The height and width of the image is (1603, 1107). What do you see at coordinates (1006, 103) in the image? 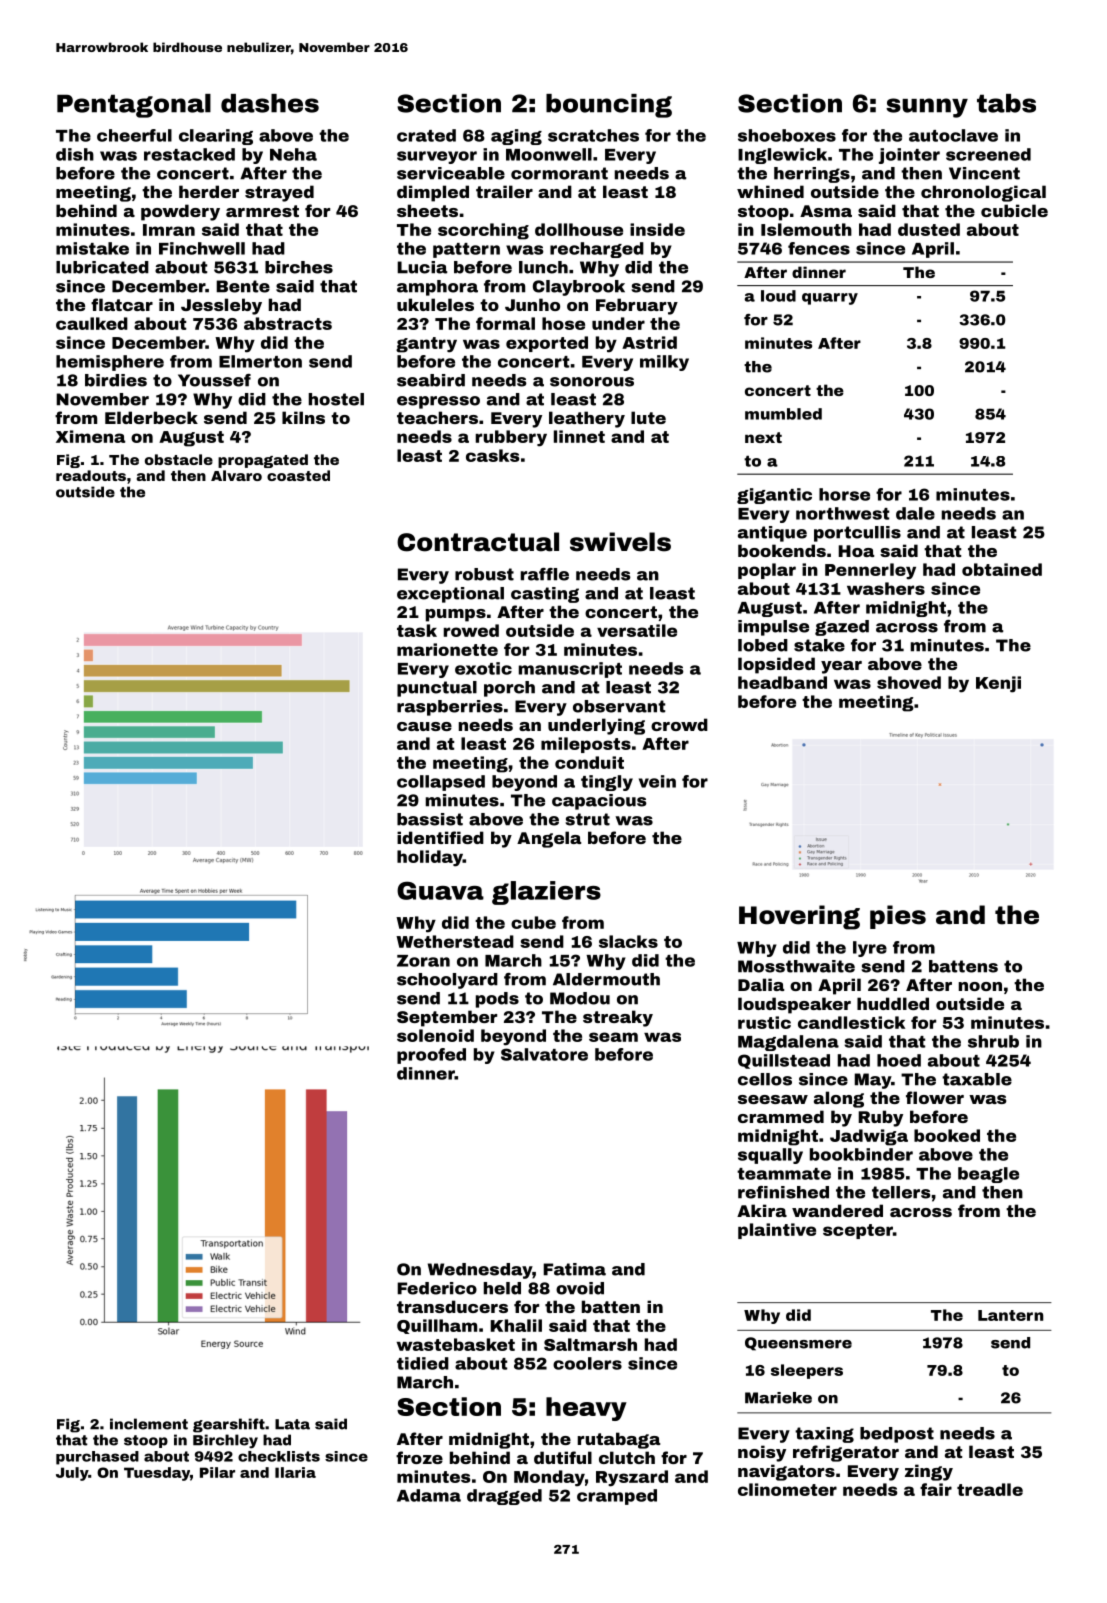
I see `tabs` at bounding box center [1006, 103].
